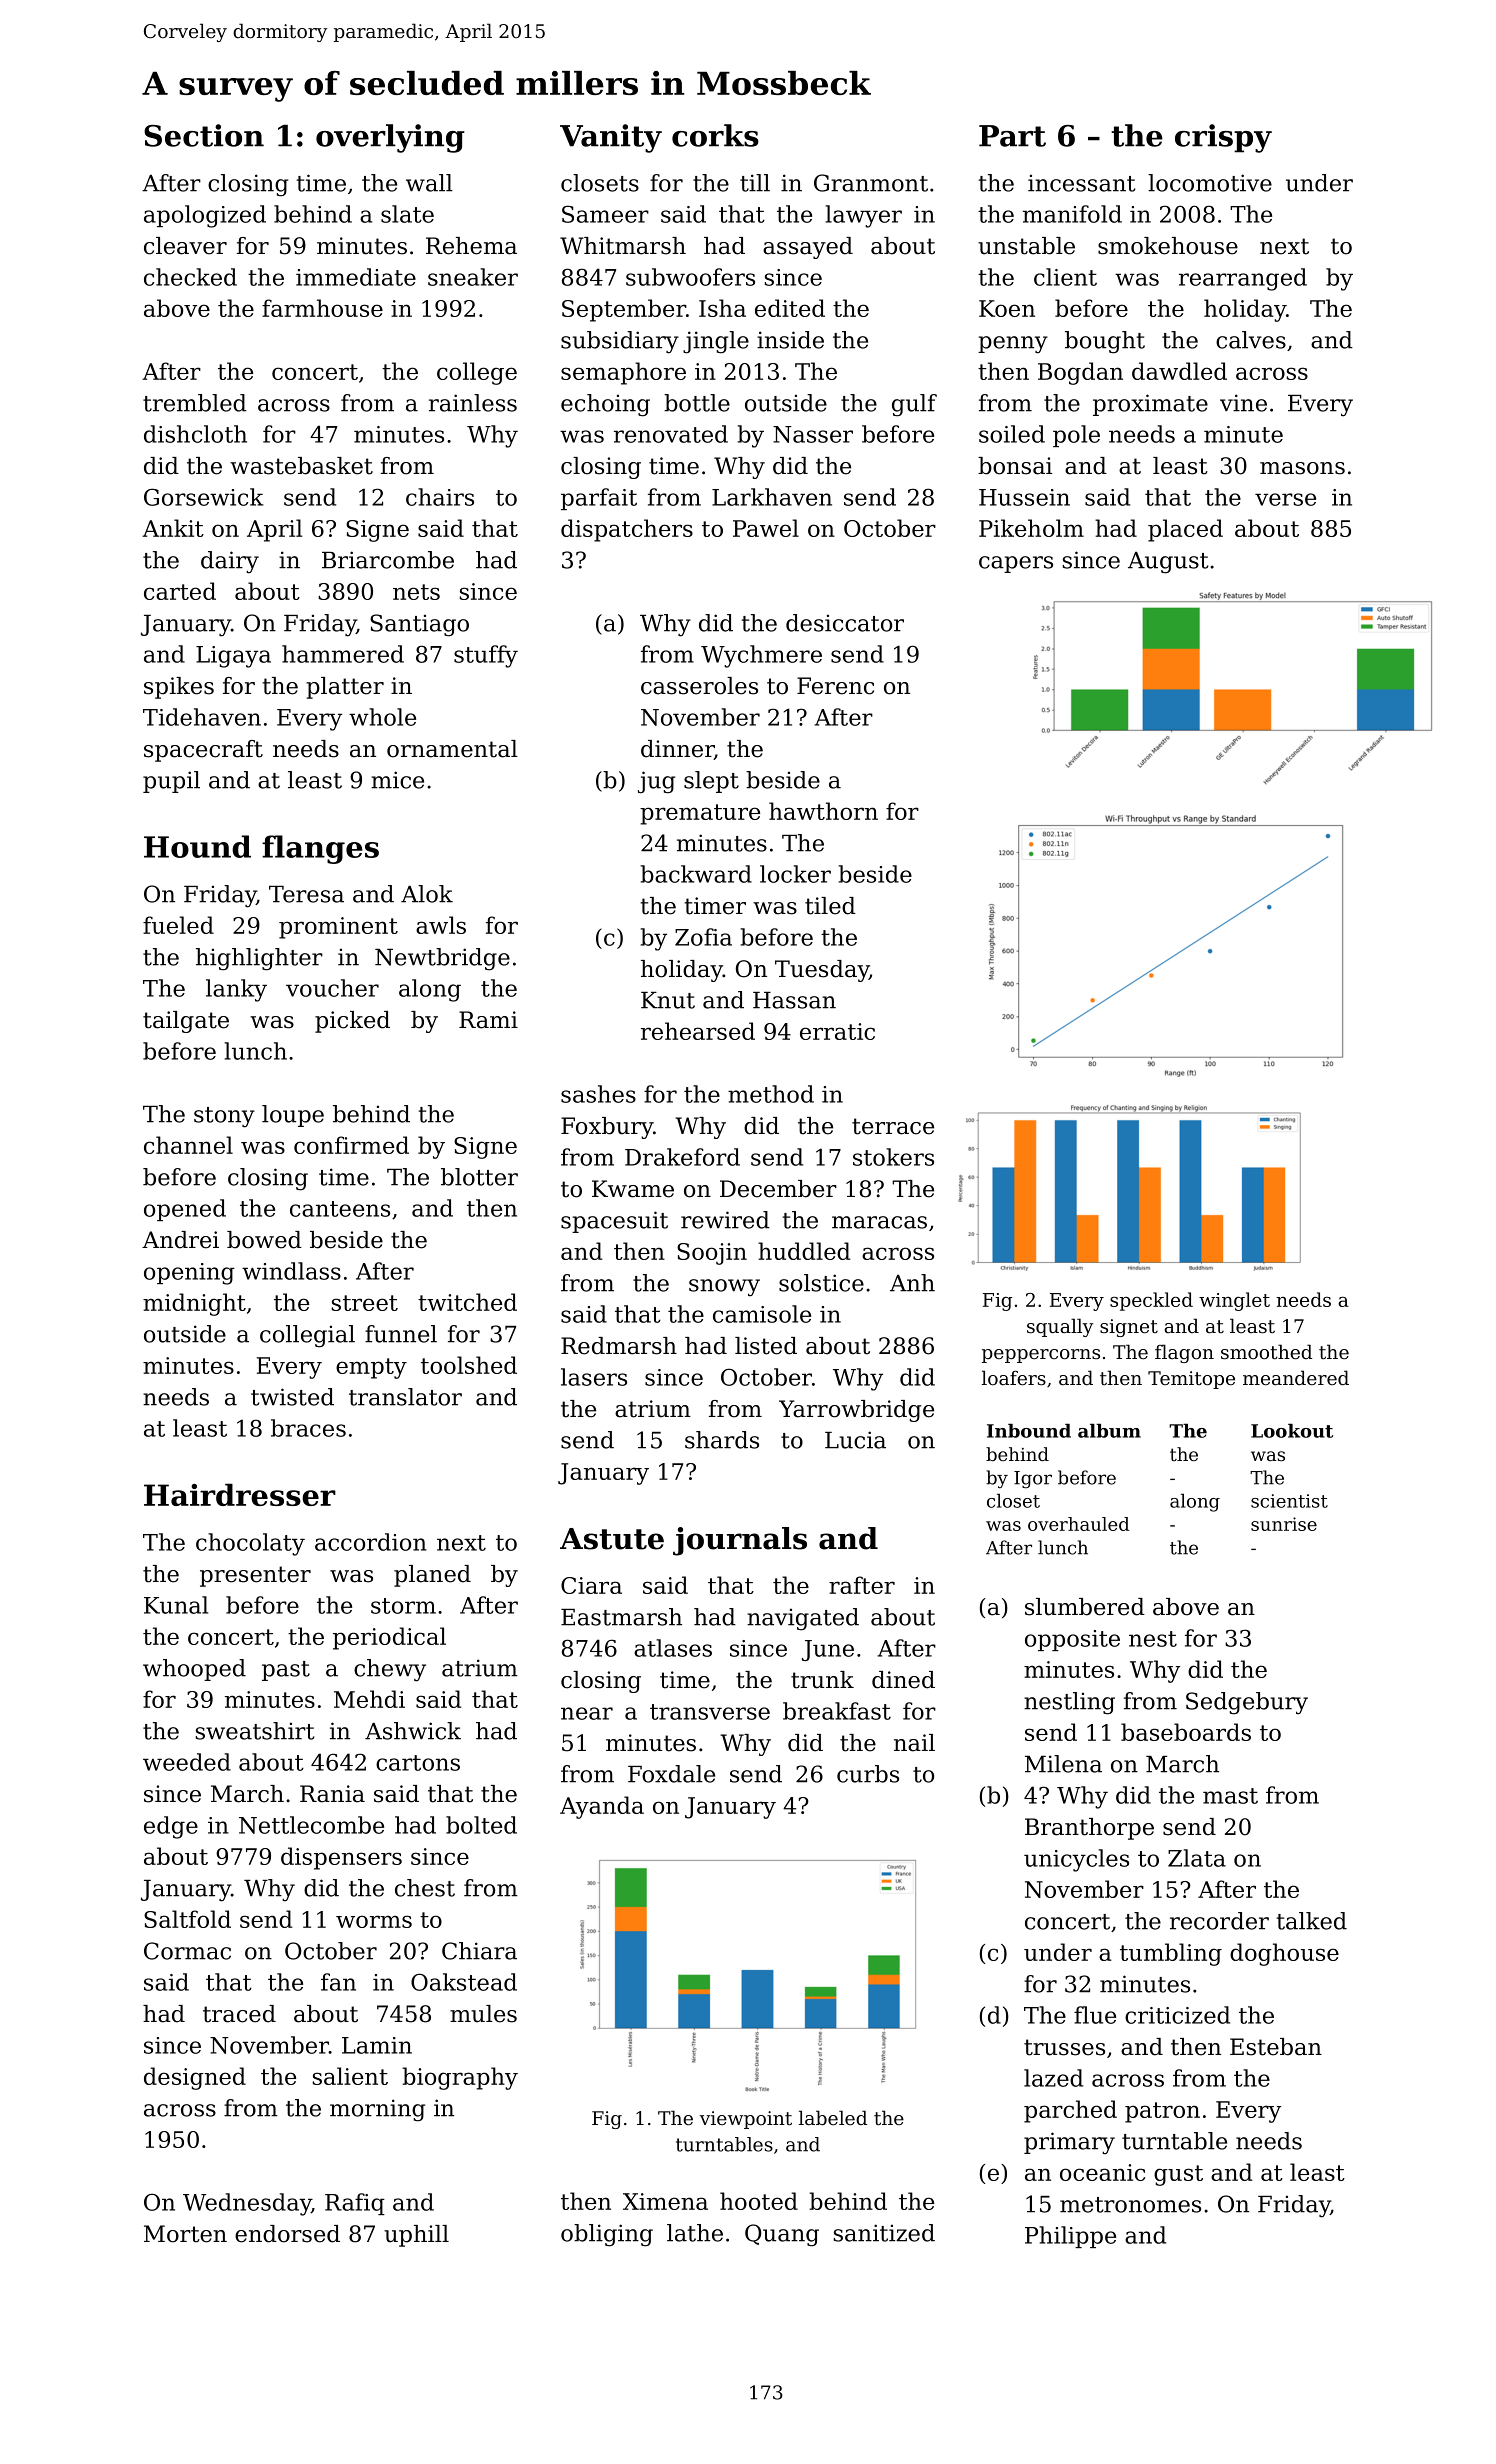  Describe the element at coordinates (180, 1240) in the page. I see `Andrei` at that location.
